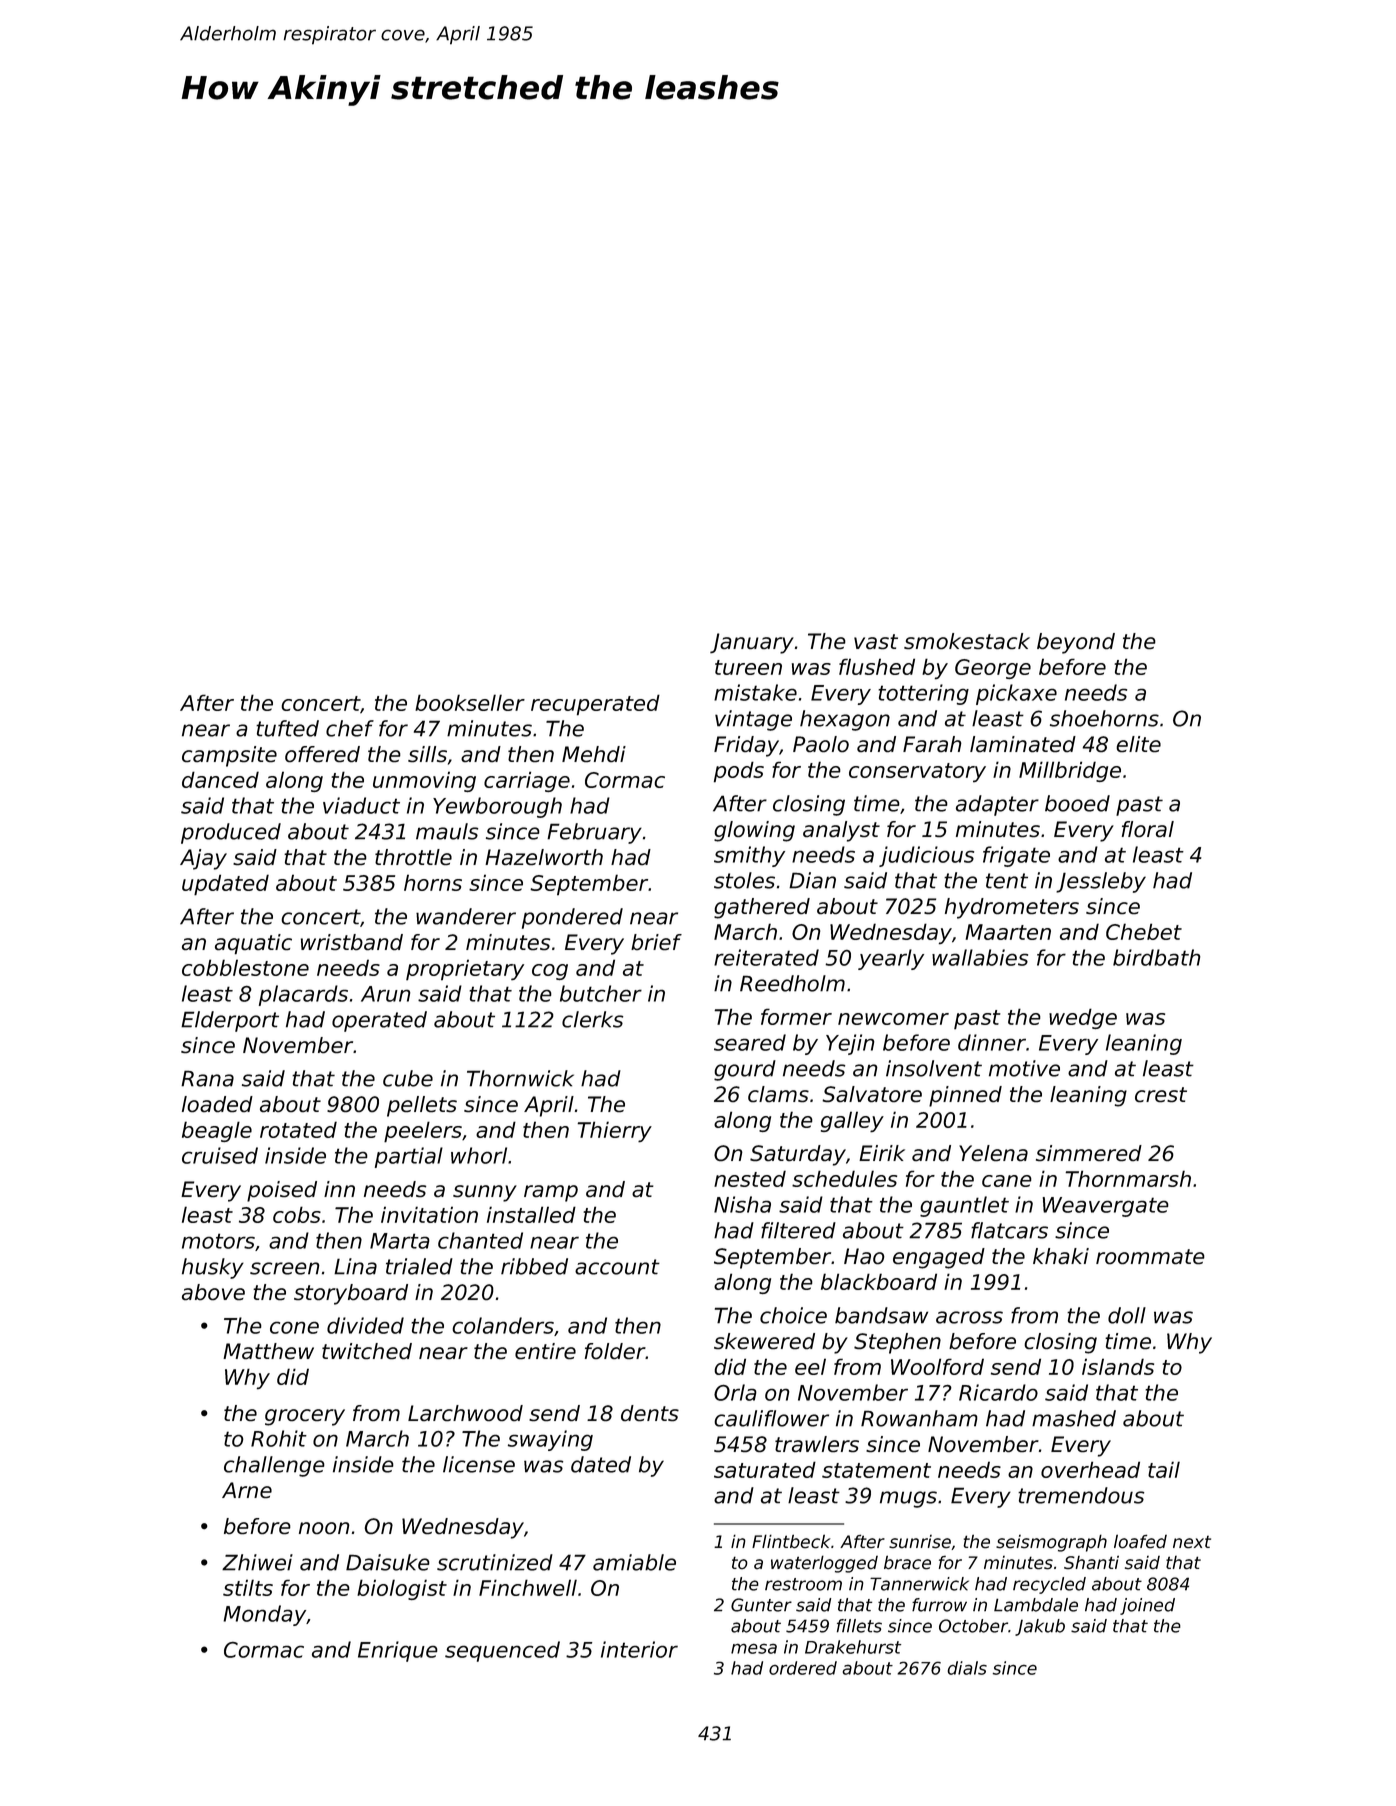 This screenshot has height=1806, width=1396. I want to click on smithy, so click(749, 856).
